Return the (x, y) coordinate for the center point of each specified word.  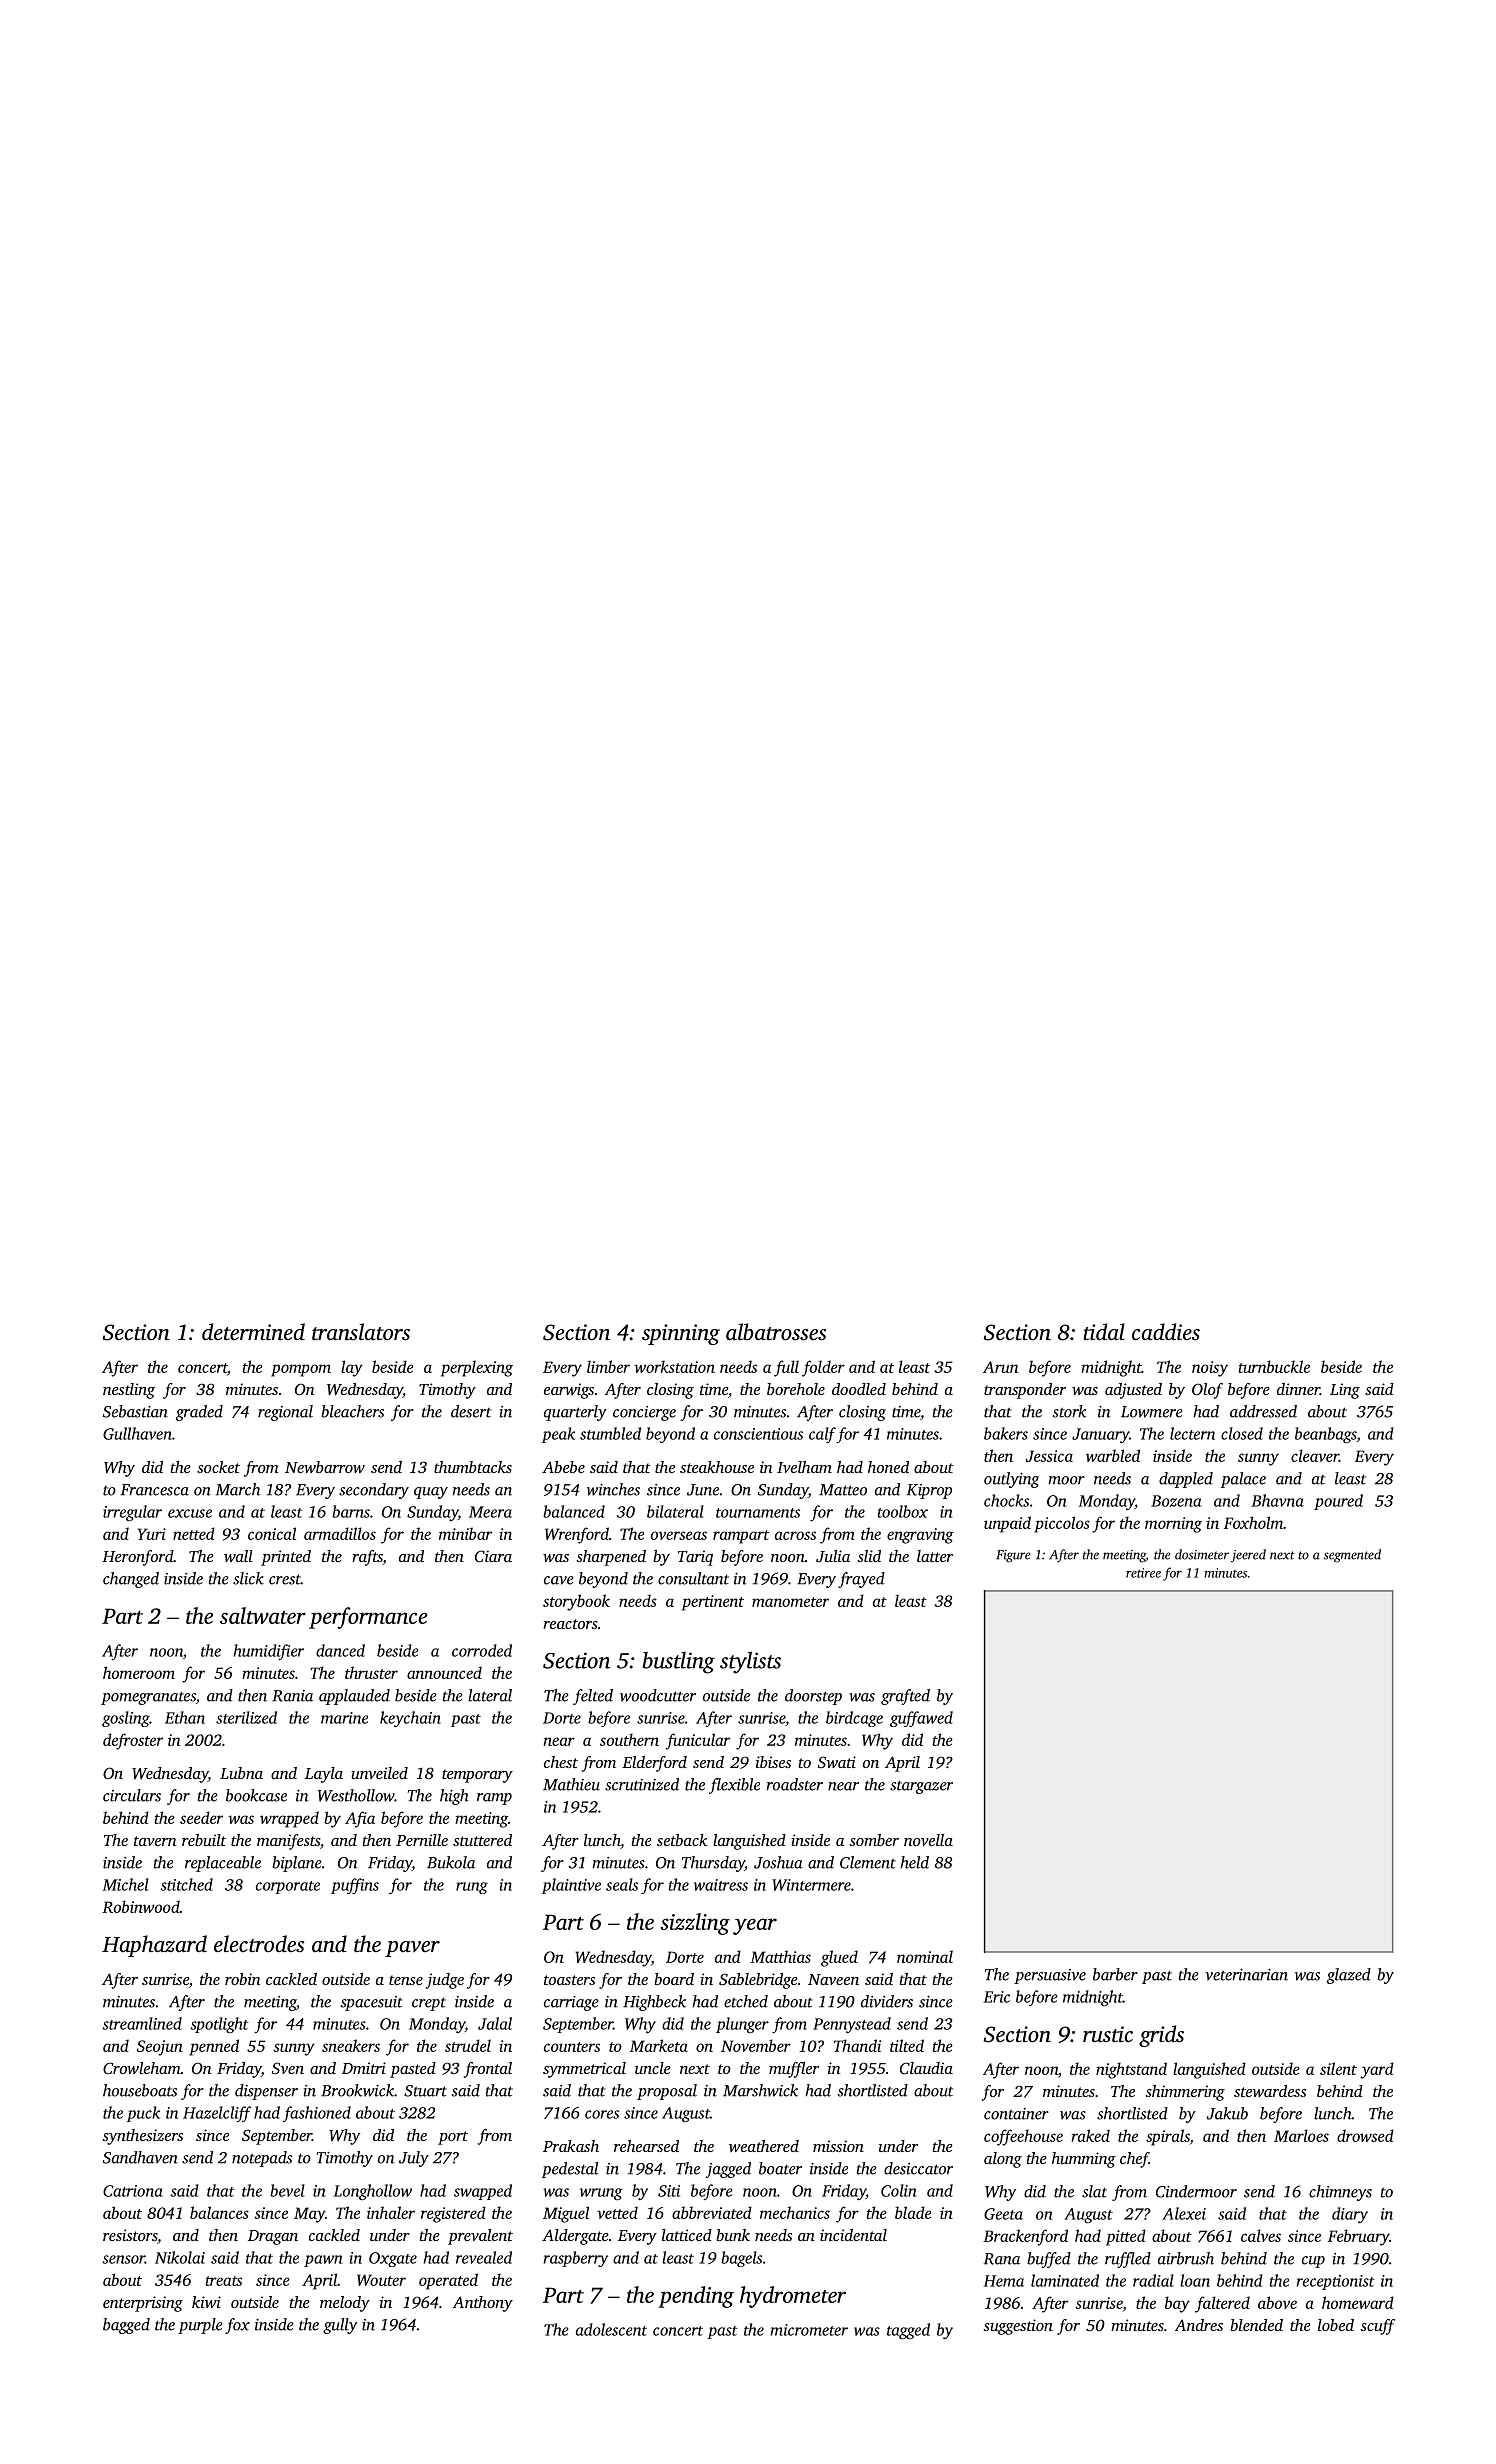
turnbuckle (1274, 1366)
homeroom (139, 1672)
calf (822, 1435)
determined (253, 1332)
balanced (574, 1511)
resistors (130, 2235)
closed (1242, 1433)
